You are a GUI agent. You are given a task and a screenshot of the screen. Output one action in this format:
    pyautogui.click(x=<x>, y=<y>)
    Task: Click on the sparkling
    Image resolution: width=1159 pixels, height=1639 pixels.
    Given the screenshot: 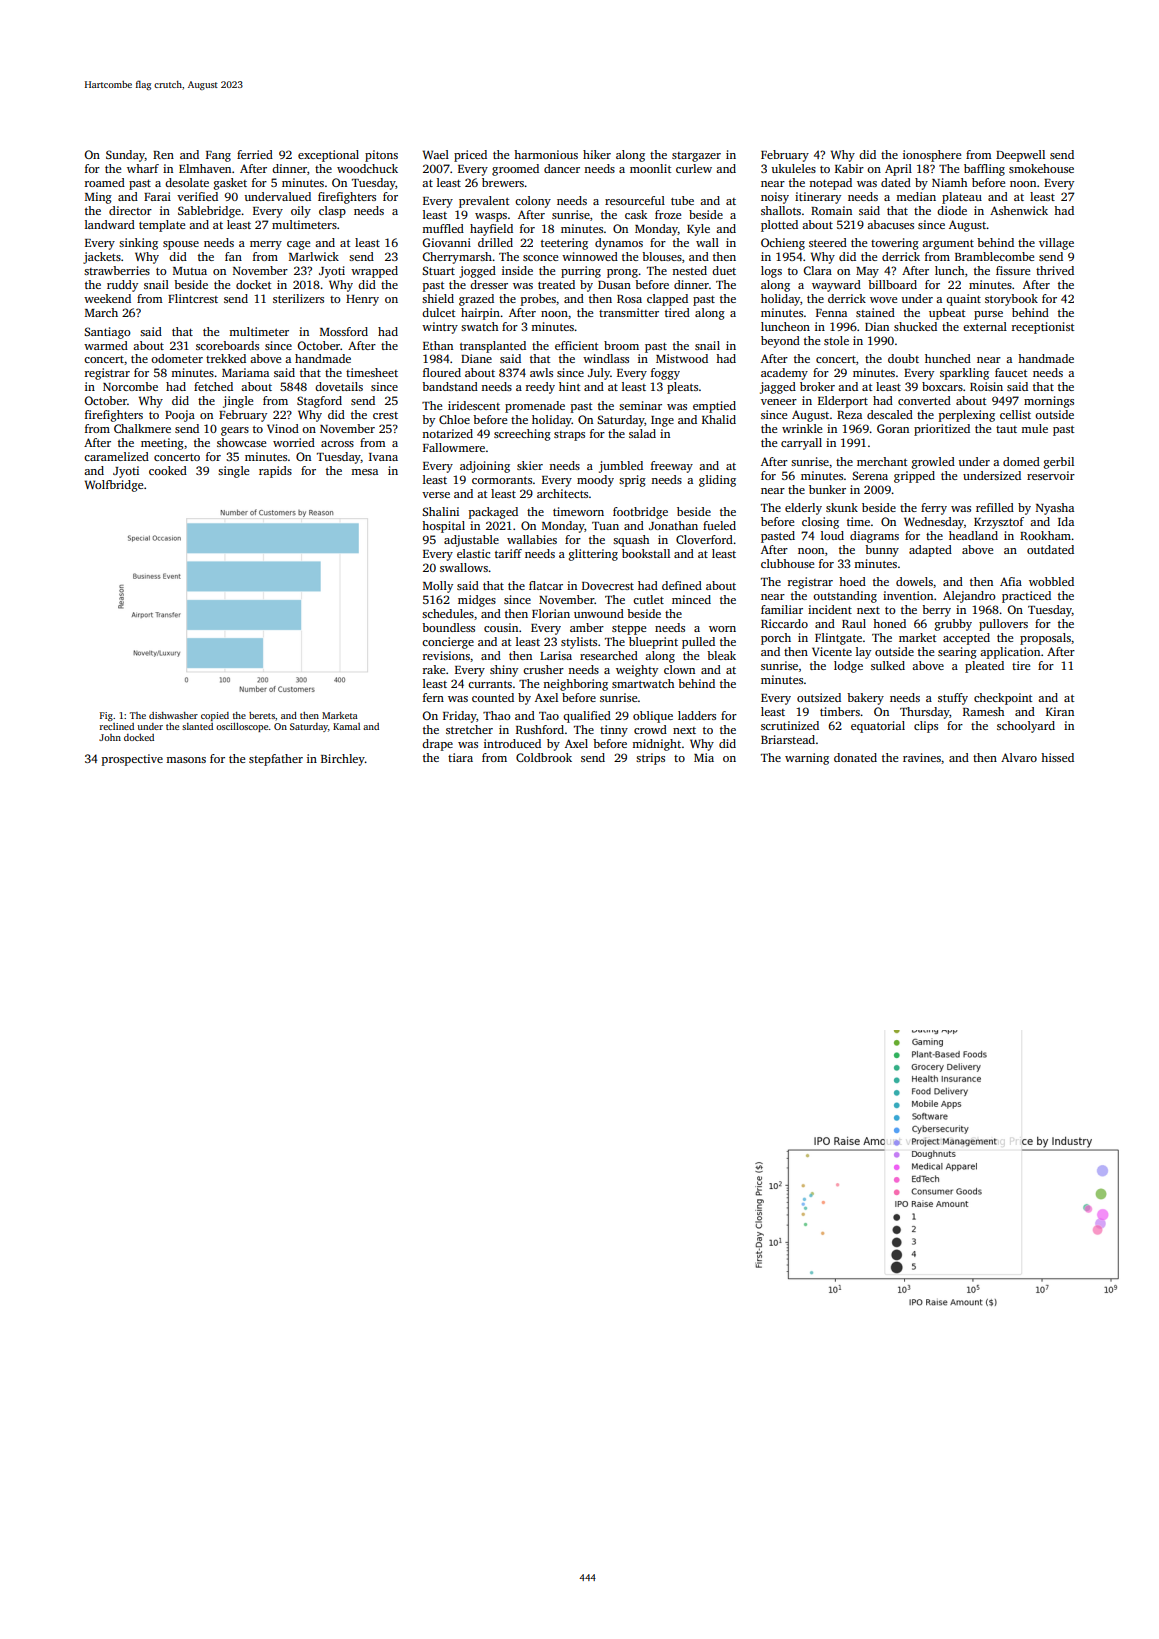 What is the action you would take?
    pyautogui.click(x=964, y=374)
